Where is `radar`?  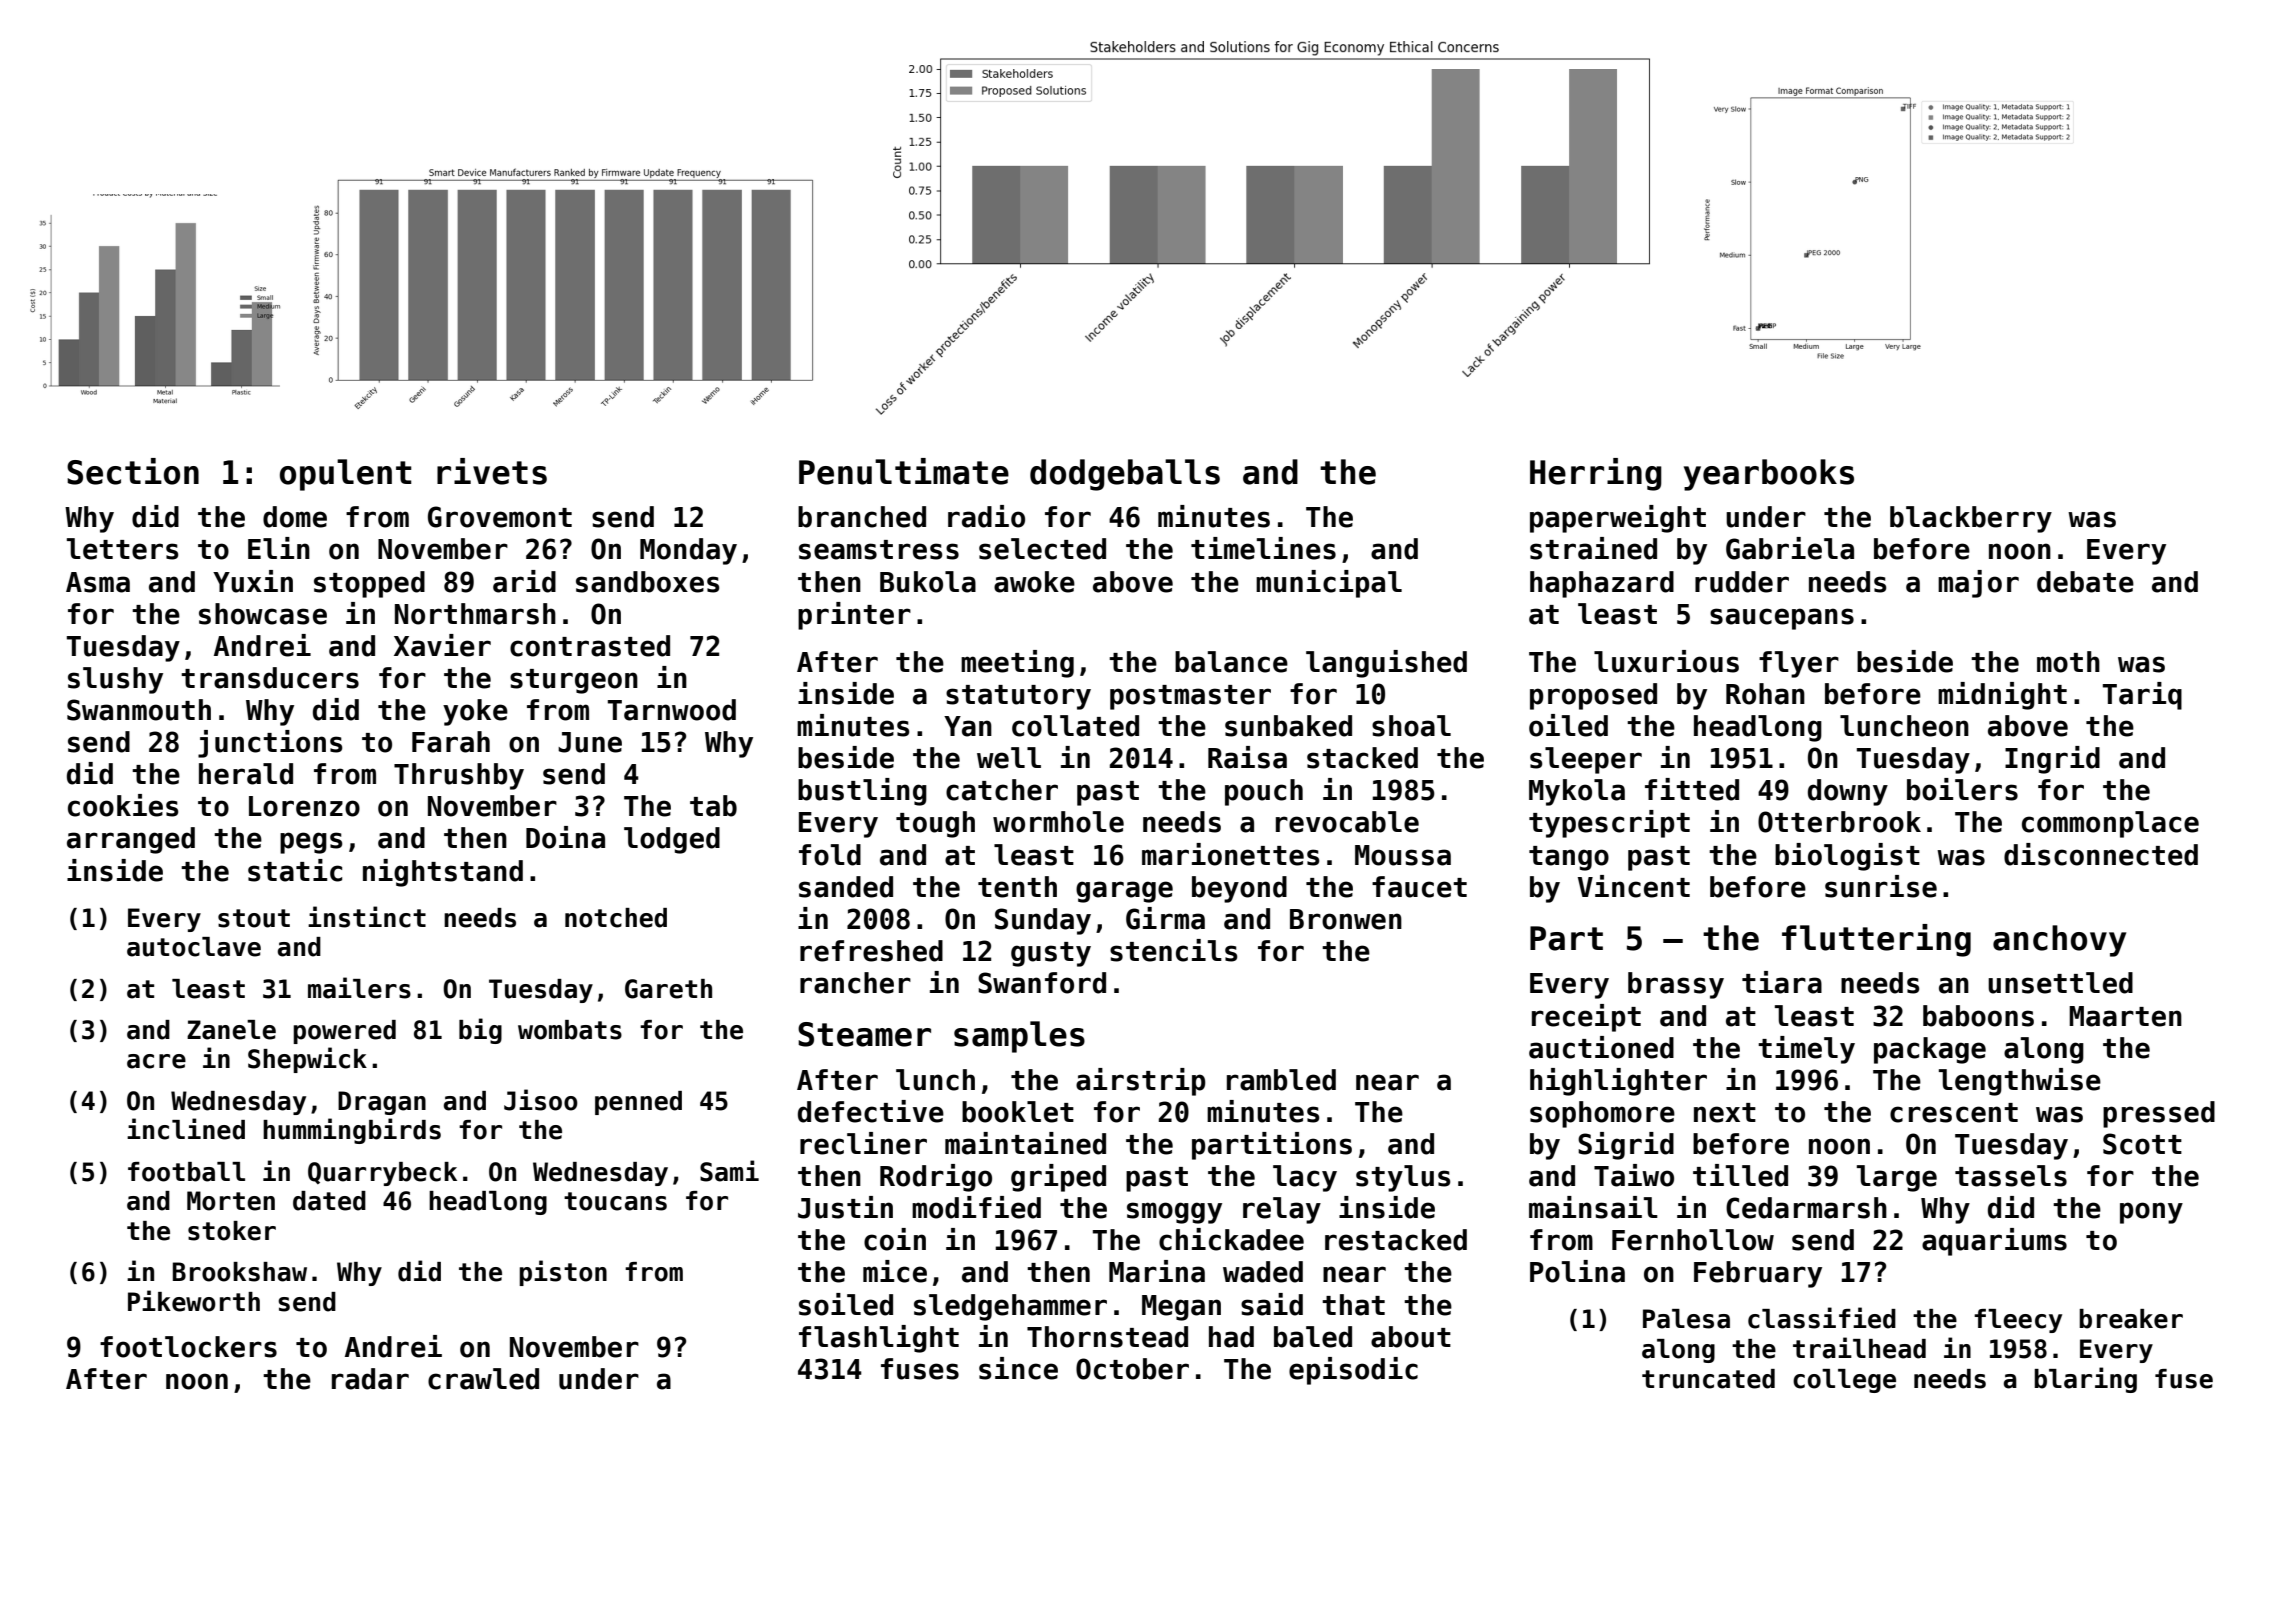 radar is located at coordinates (370, 1379).
